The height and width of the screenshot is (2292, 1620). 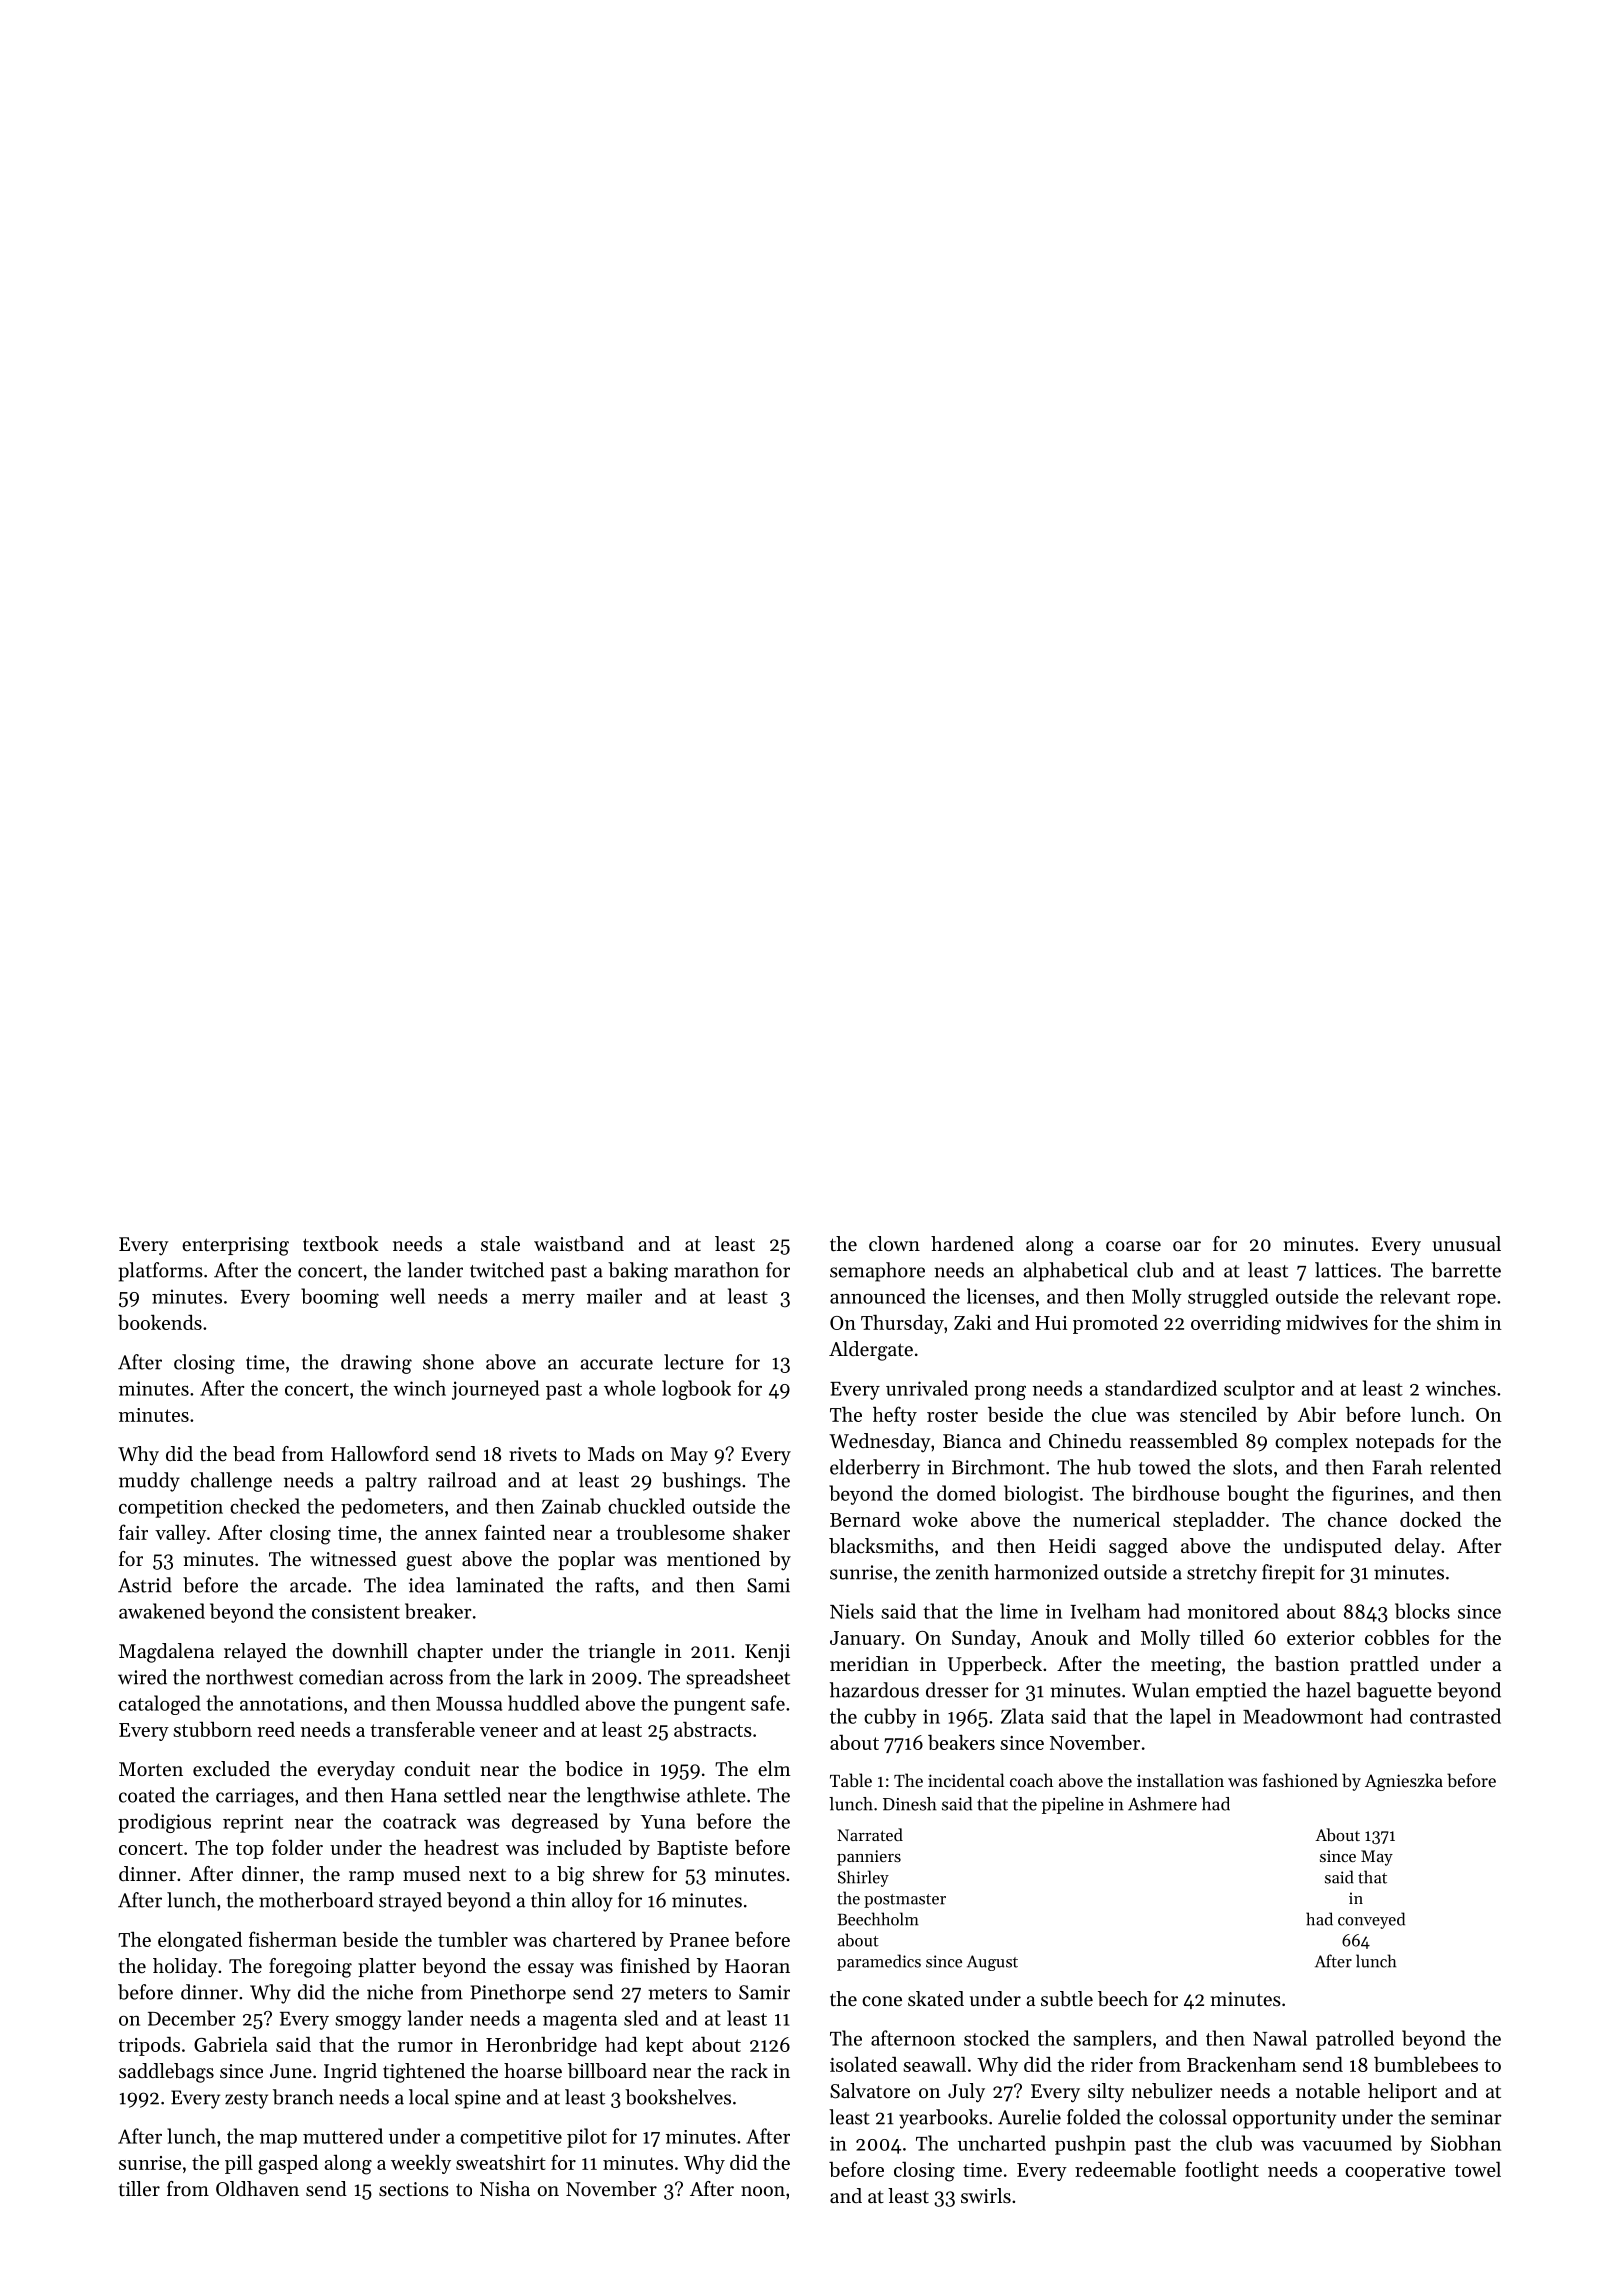 What do you see at coordinates (235, 1246) in the screenshot?
I see `enterprising` at bounding box center [235, 1246].
